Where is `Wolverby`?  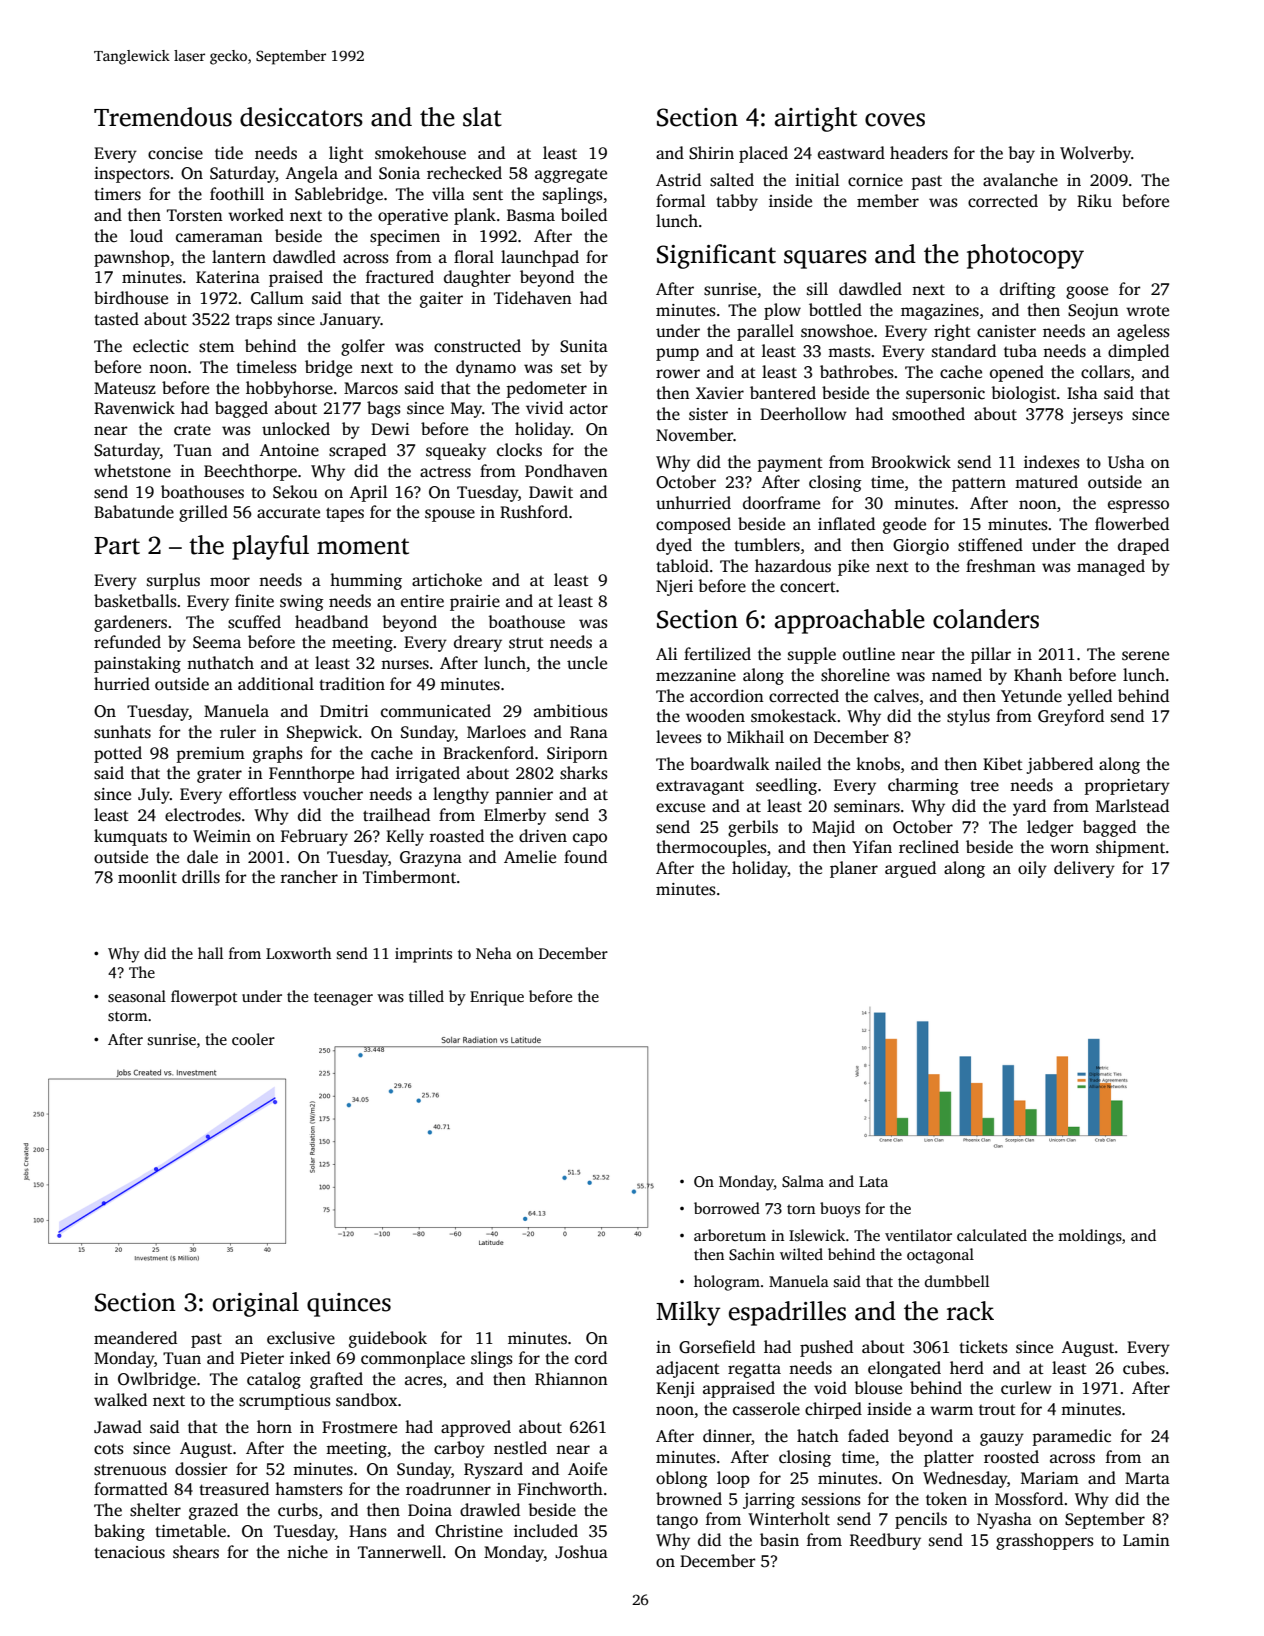
Wolverby is located at coordinates (1095, 154).
